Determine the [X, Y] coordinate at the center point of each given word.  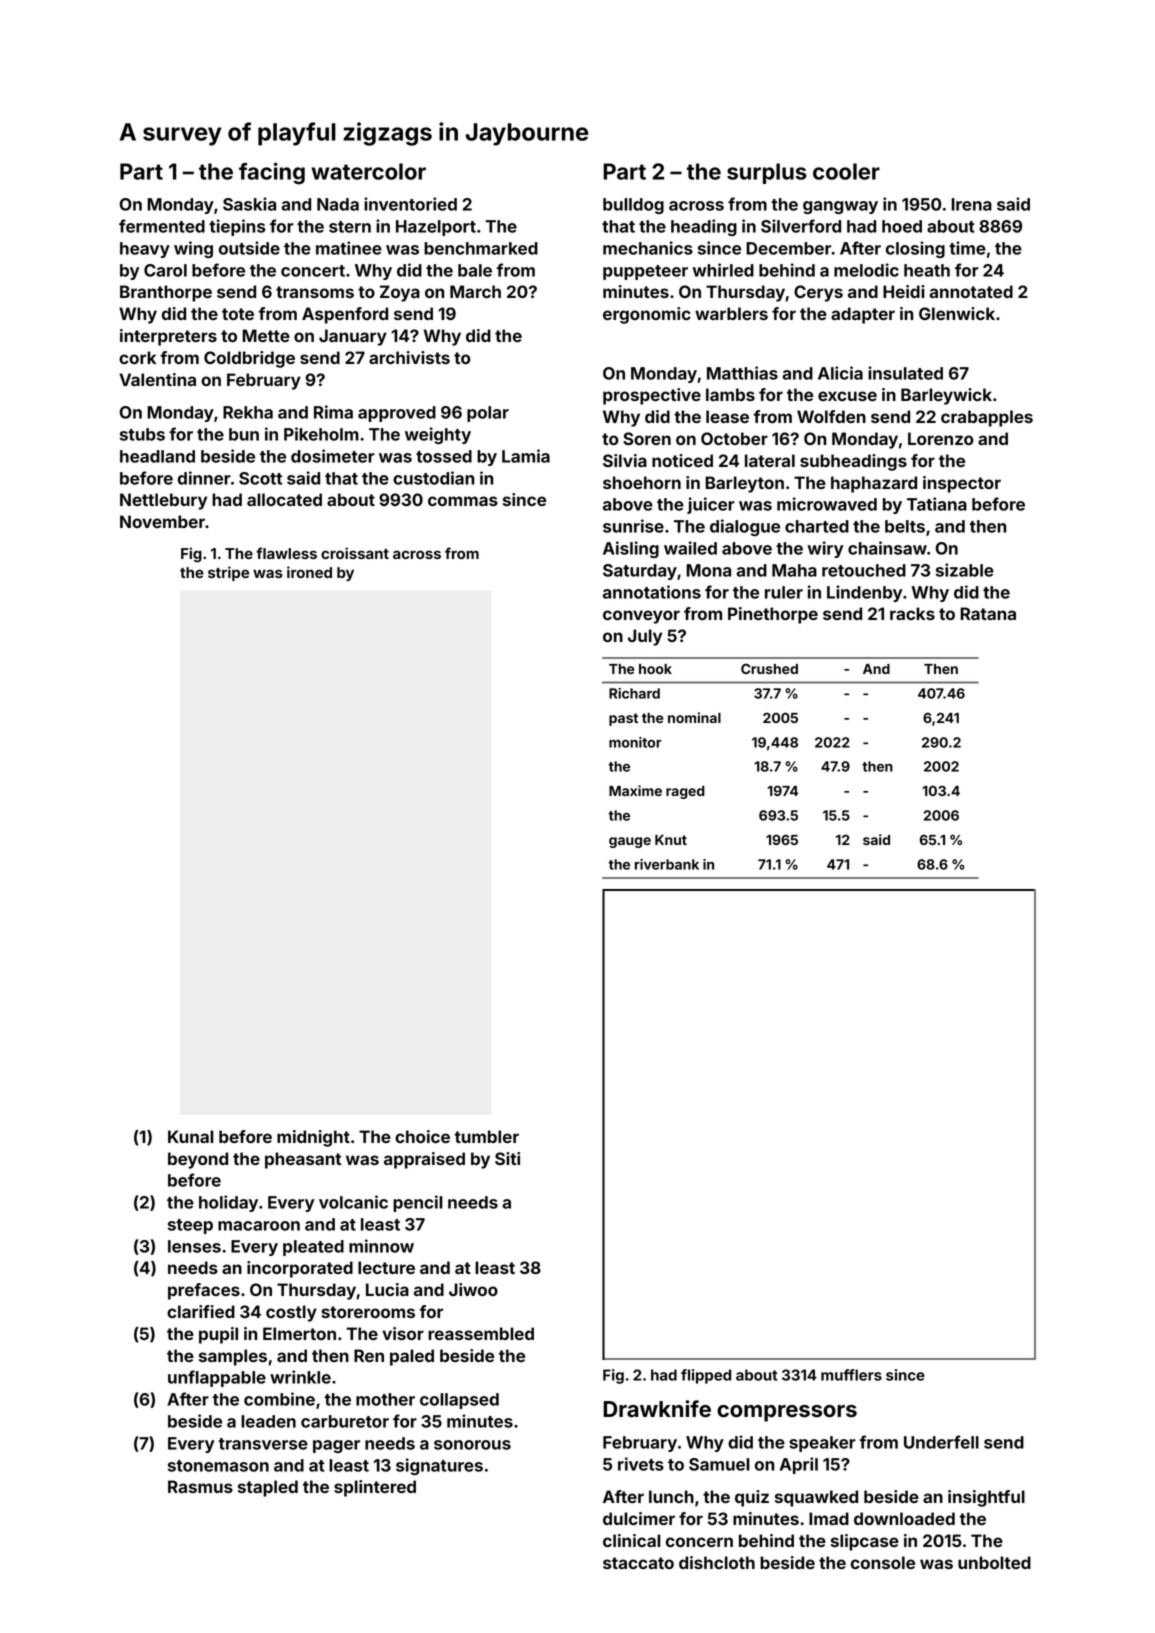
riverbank [667, 864]
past [623, 719]
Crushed [769, 669]
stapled [268, 1488]
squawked [816, 1498]
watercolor [368, 171]
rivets [641, 1464]
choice [422, 1136]
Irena [971, 204]
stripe [228, 573]
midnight [313, 1138]
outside [249, 248]
